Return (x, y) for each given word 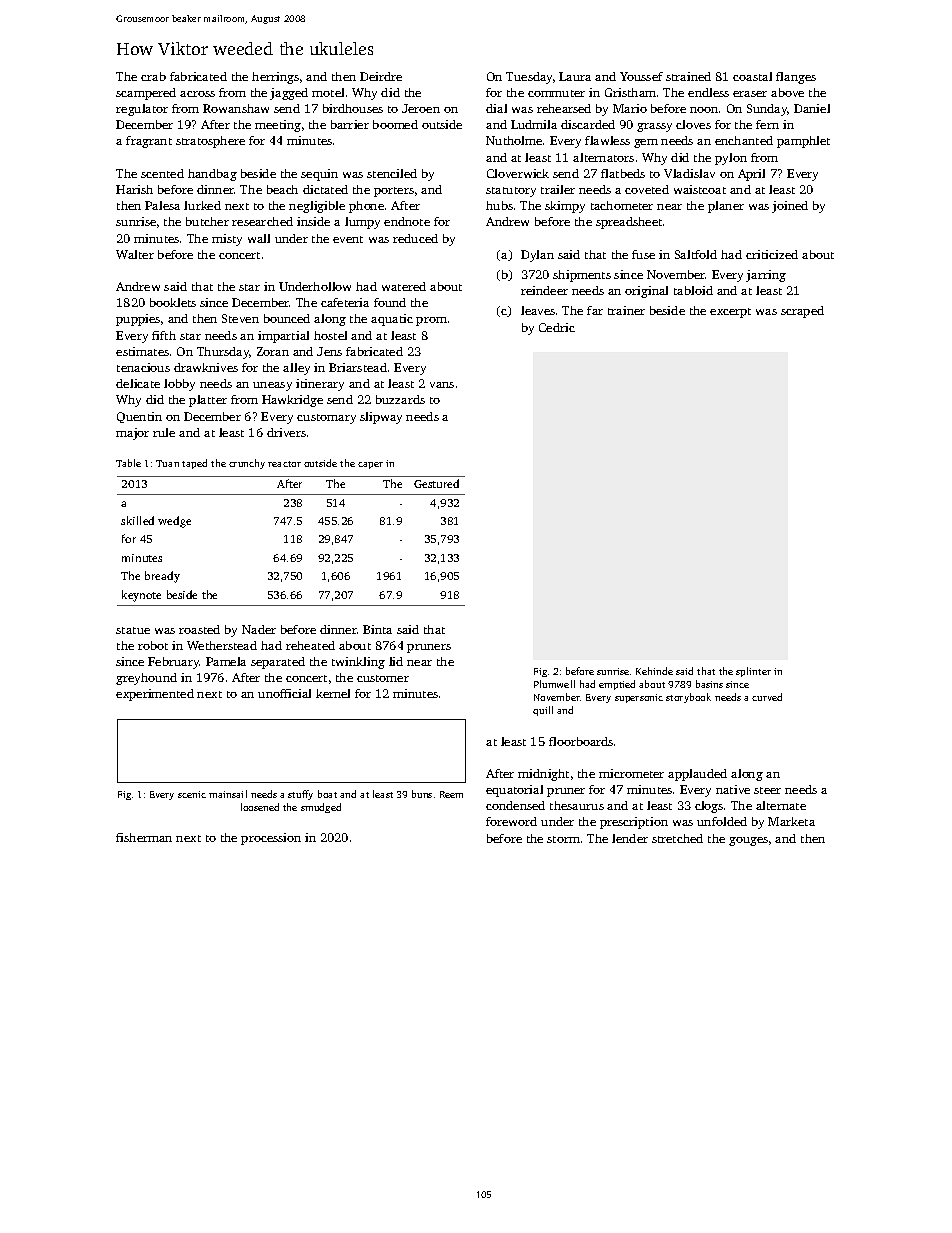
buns (422, 794)
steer (767, 790)
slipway (381, 418)
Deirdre (381, 76)
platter (208, 401)
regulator (142, 110)
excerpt (730, 313)
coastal (752, 76)
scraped (802, 312)
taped (194, 464)
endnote (407, 221)
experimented (155, 695)
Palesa (162, 205)
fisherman (144, 837)
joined (790, 207)
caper (370, 465)
